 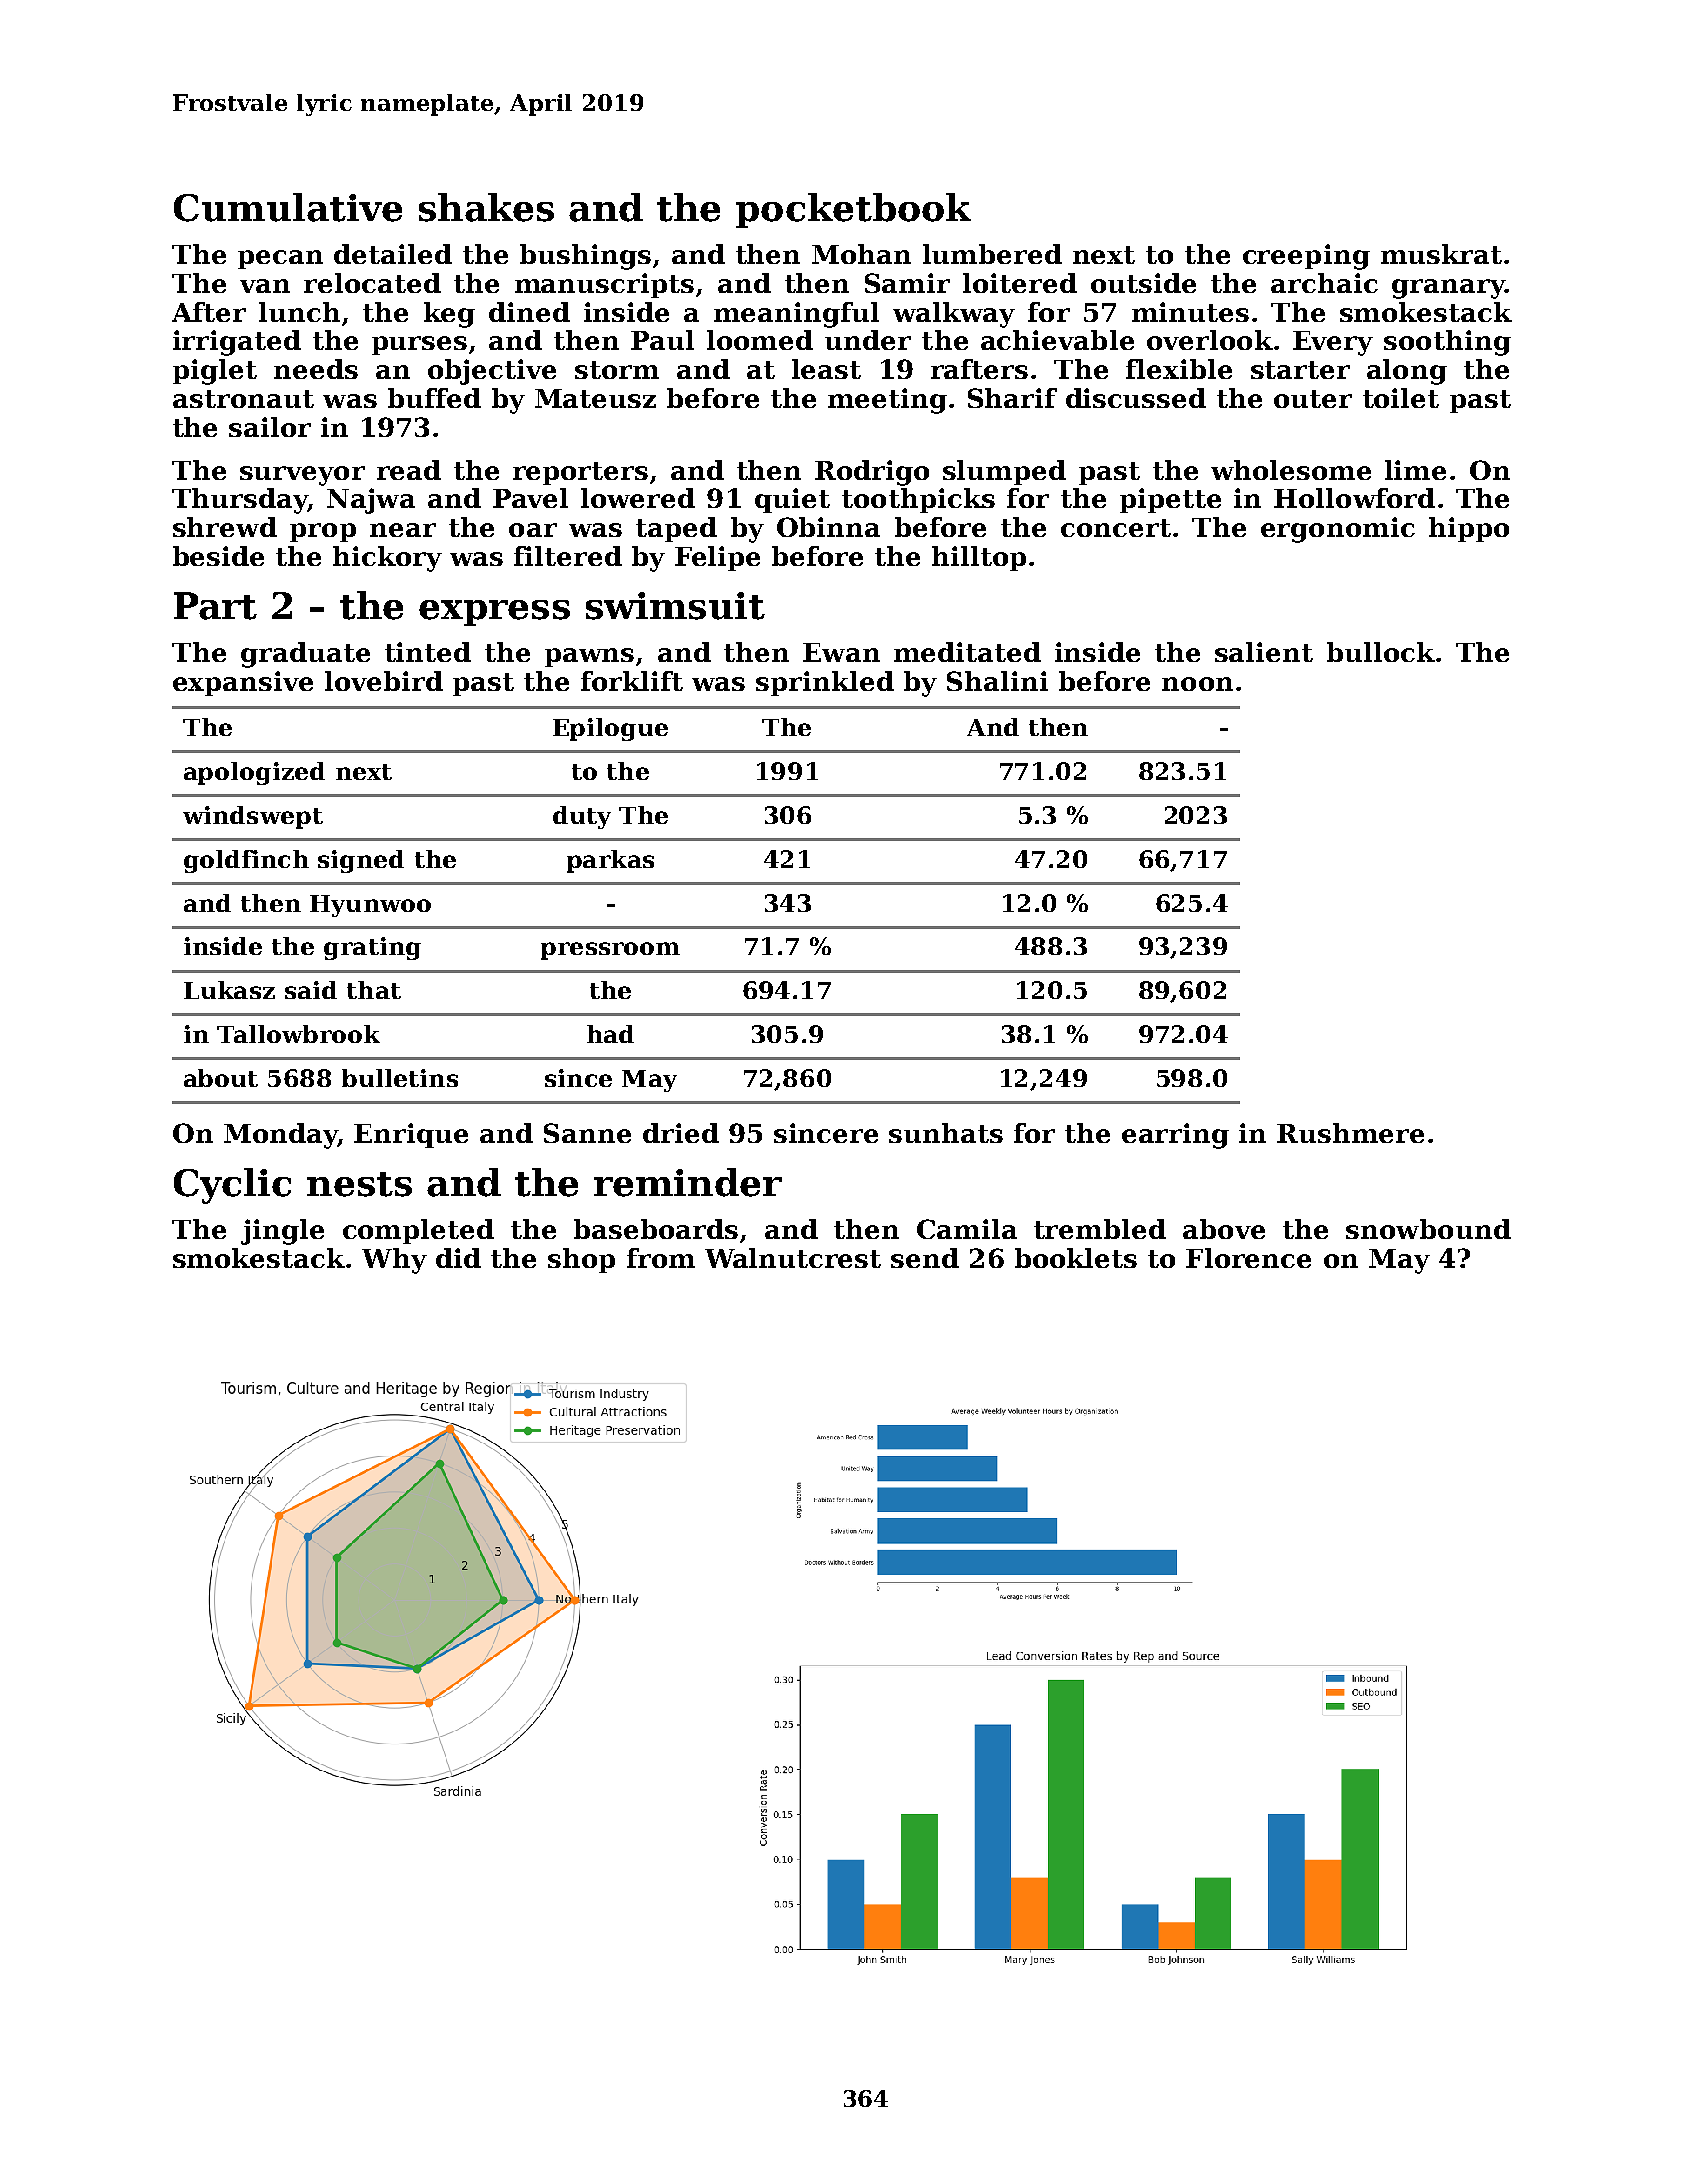 What do you see at coordinates (946, 1133) in the screenshot?
I see `sunhats` at bounding box center [946, 1133].
